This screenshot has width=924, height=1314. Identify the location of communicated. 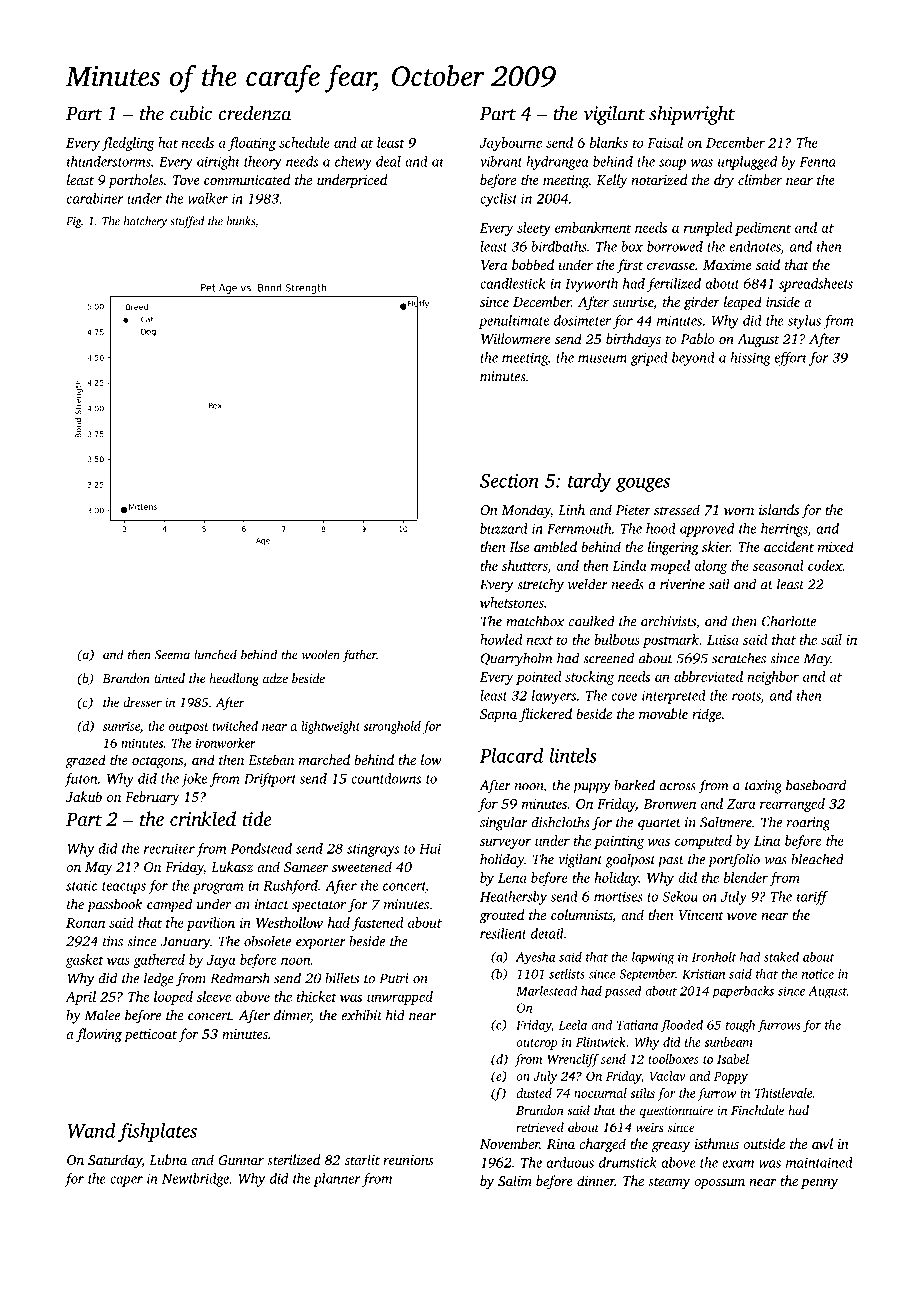
(247, 179).
